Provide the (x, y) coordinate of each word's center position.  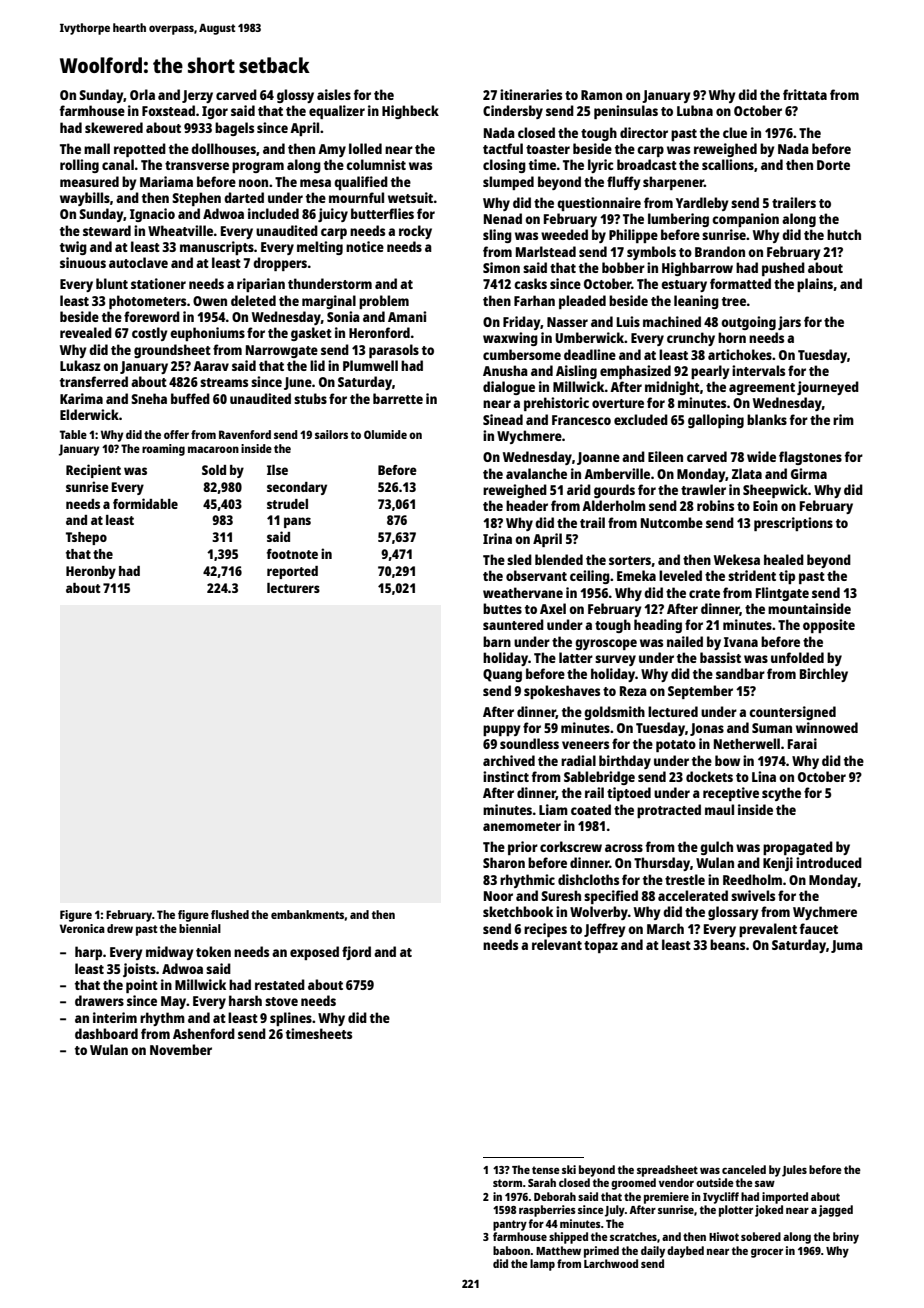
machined (672, 321)
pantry (510, 1225)
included (273, 213)
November (181, 1049)
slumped (508, 183)
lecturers (293, 588)
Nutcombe (672, 522)
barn (497, 641)
